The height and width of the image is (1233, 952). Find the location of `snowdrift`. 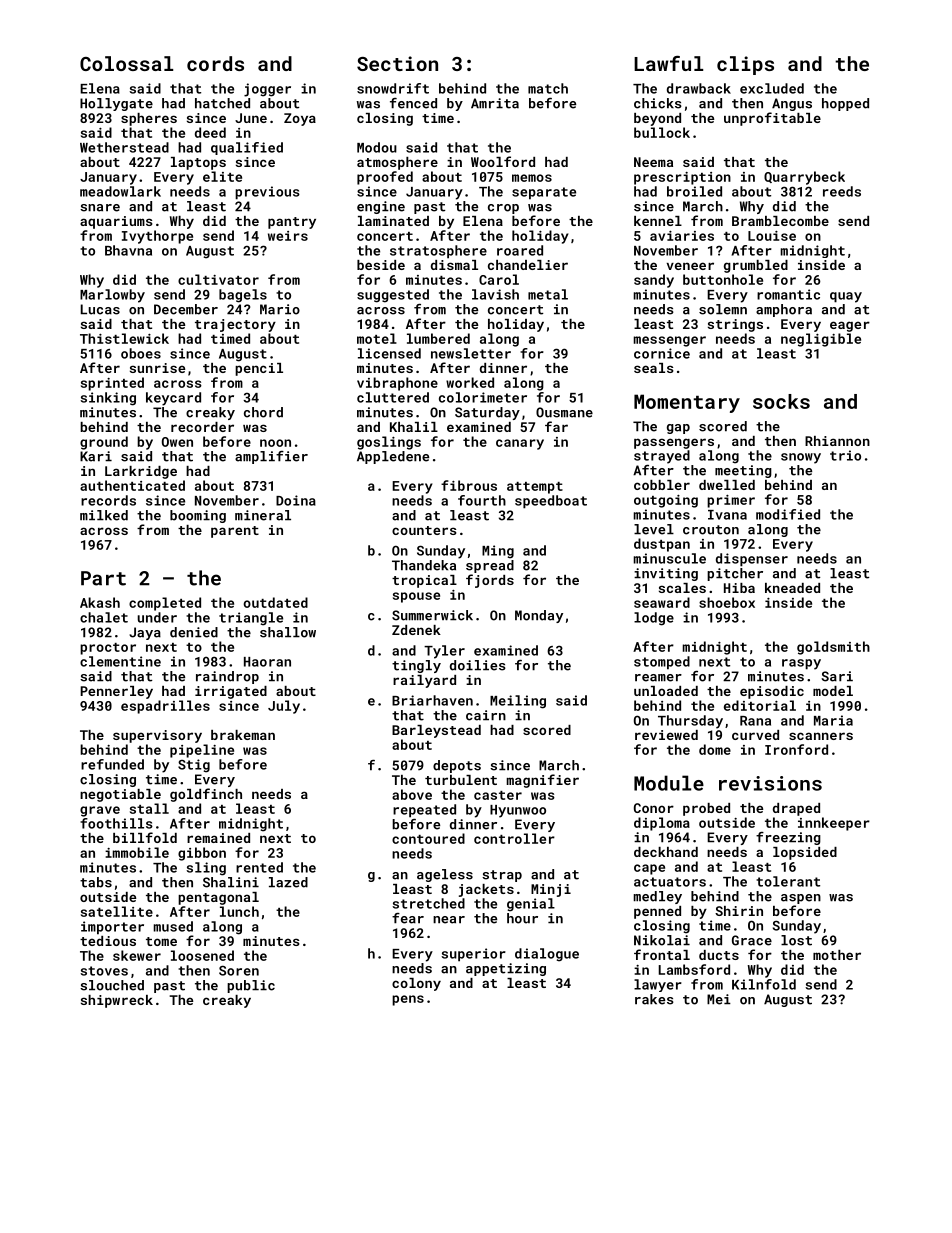

snowdrift is located at coordinates (393, 88).
